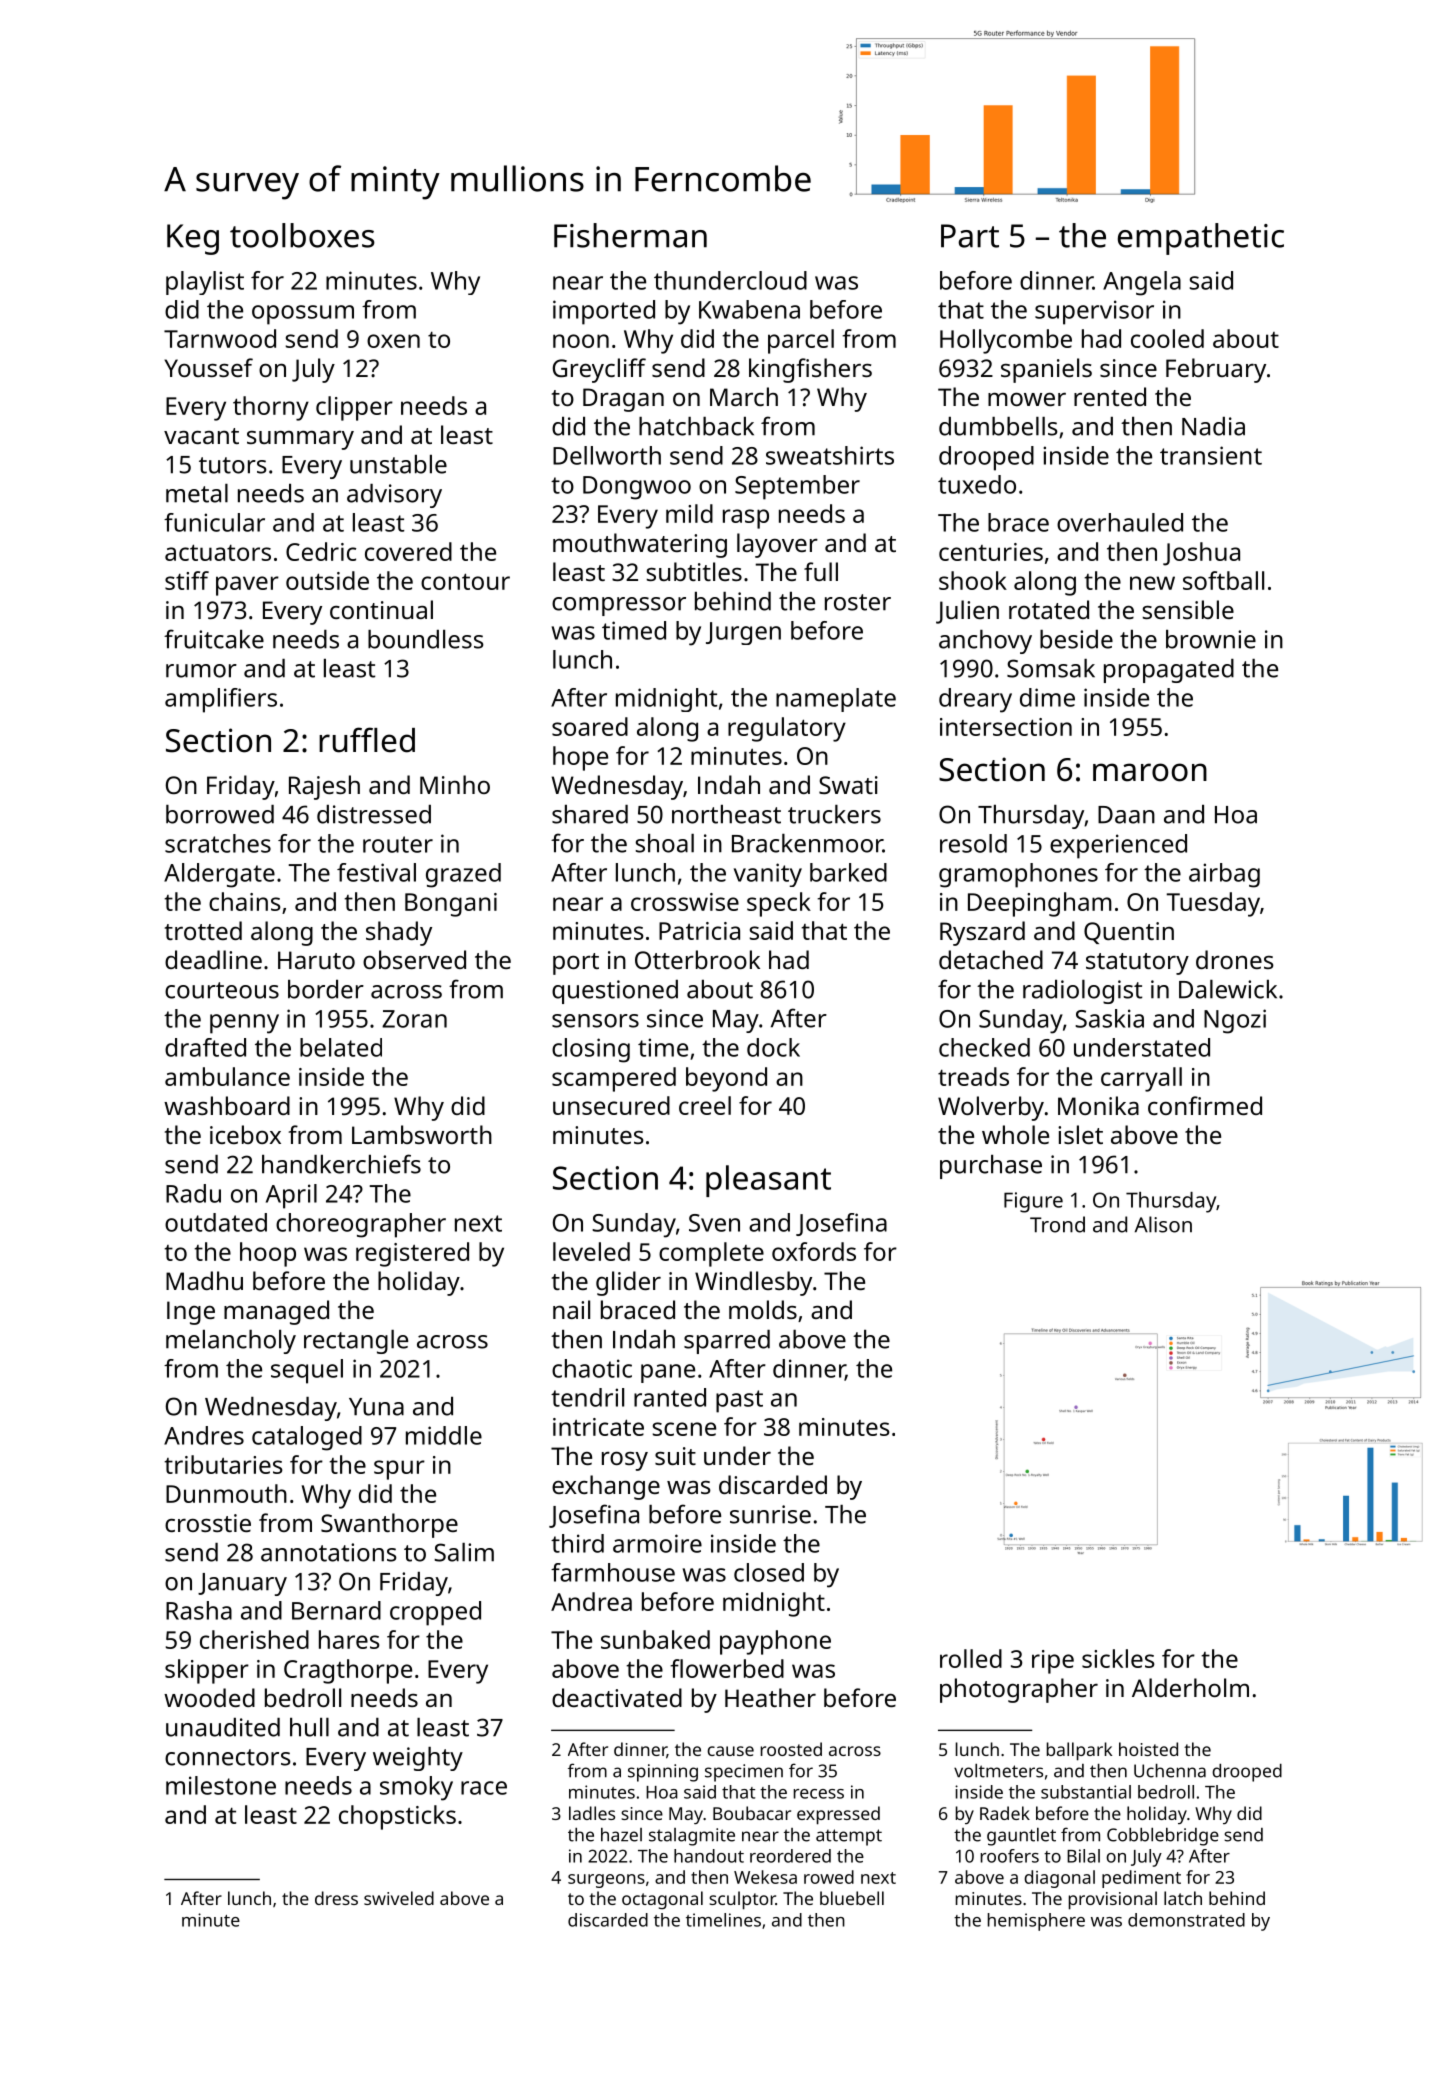 Image resolution: width=1450 pixels, height=2100 pixels. Describe the element at coordinates (1235, 1021) in the screenshot. I see `Ngozi` at that location.
